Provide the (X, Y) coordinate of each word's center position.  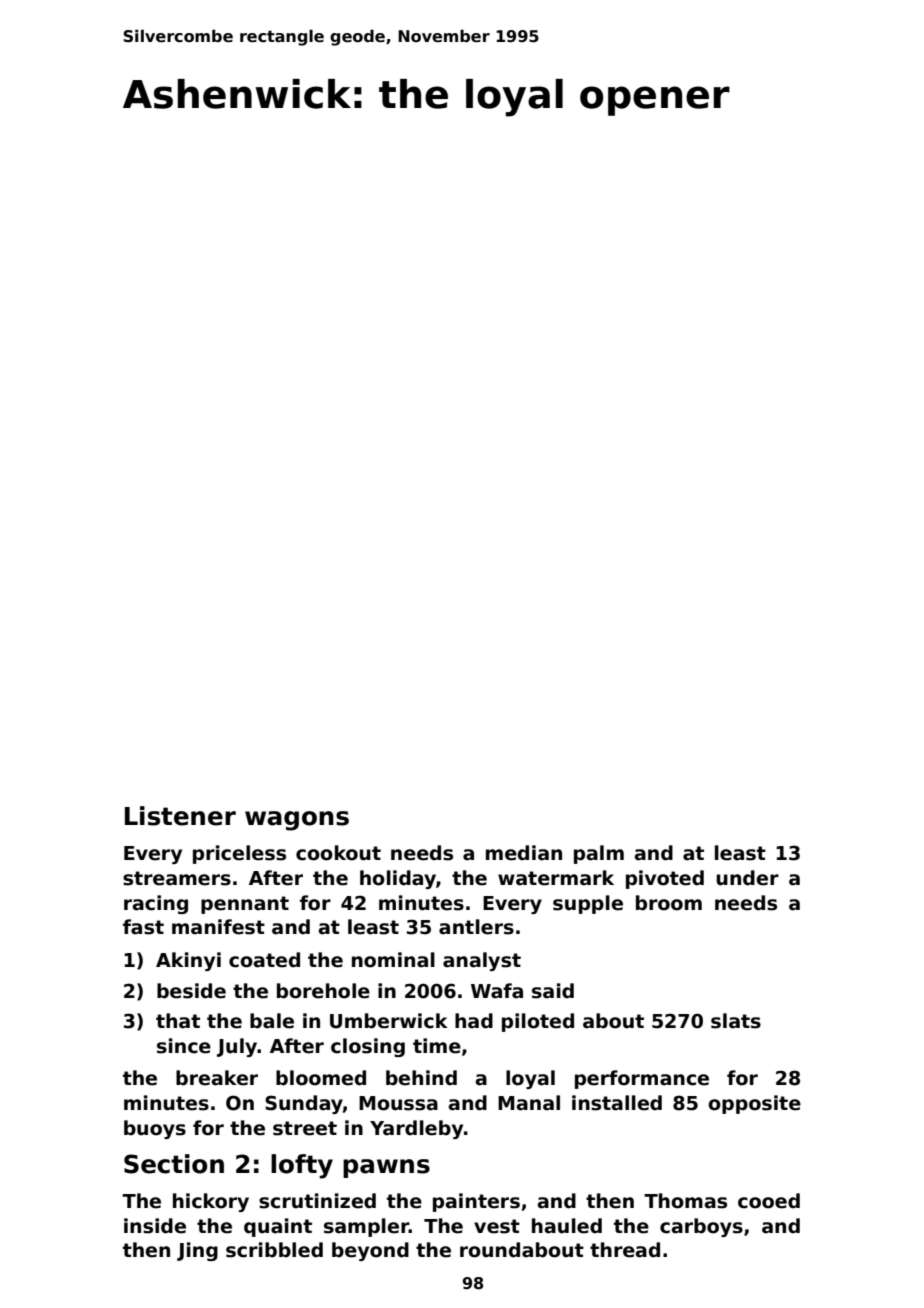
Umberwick (389, 1021)
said (553, 991)
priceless (239, 854)
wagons (297, 821)
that (178, 1021)
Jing (197, 1251)
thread (625, 1250)
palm (599, 854)
